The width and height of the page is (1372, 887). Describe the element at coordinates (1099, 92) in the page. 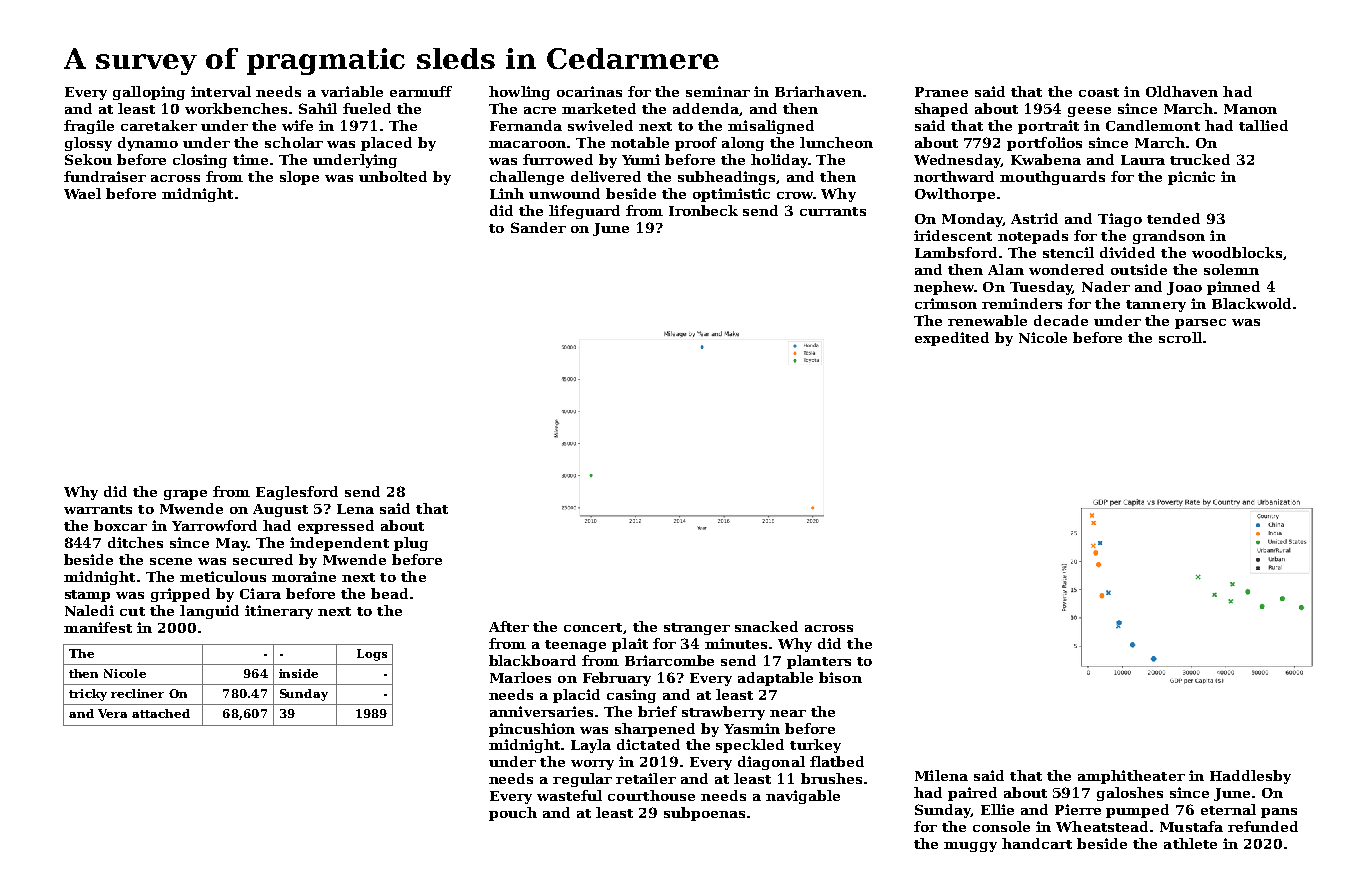

I see `coast` at that location.
